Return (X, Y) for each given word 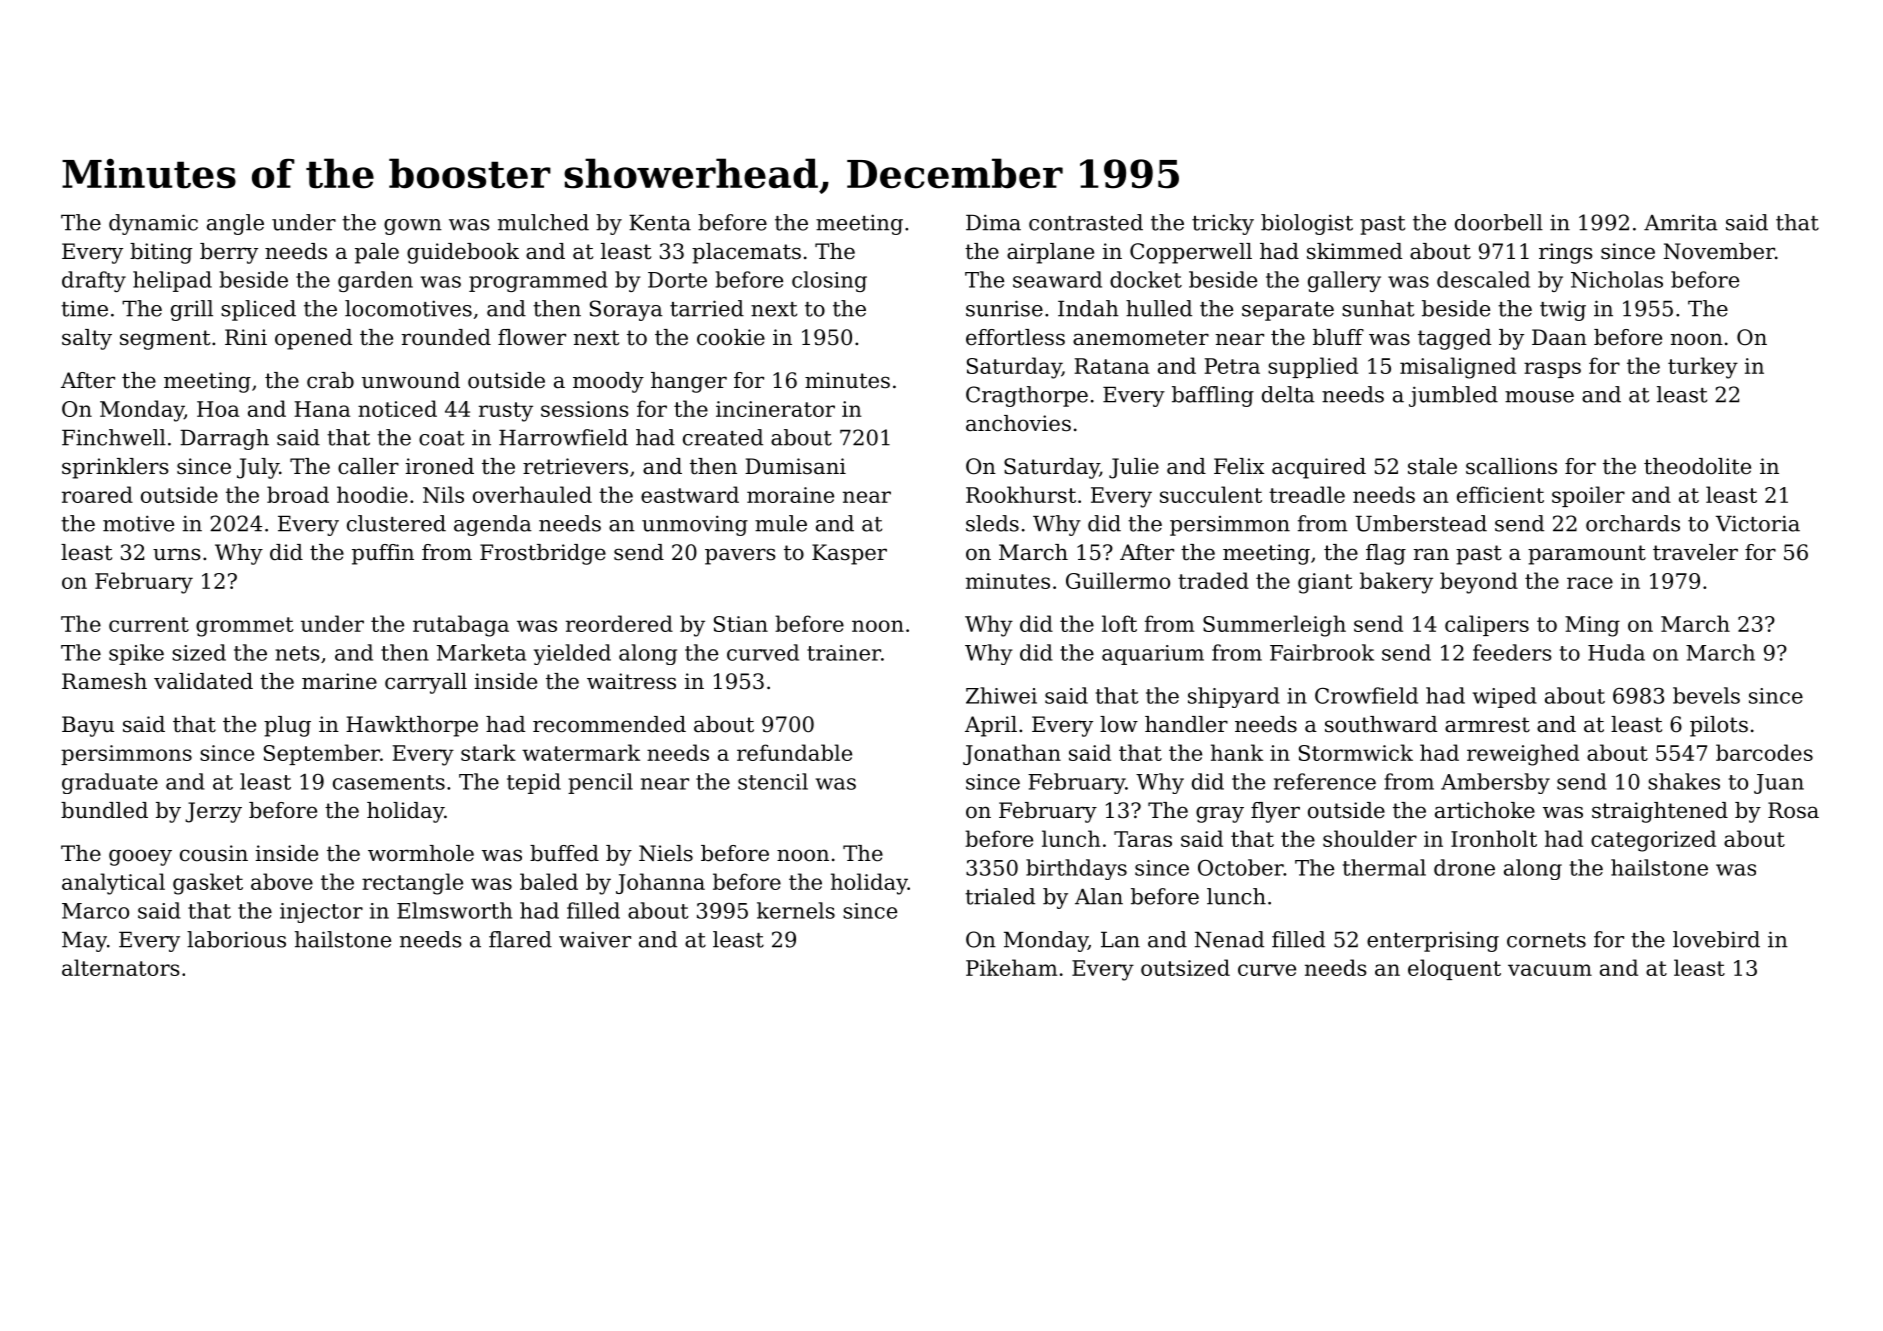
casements (389, 782)
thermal (1384, 867)
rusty (506, 412)
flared (520, 939)
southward (1381, 724)
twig (1563, 310)
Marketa (481, 652)
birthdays (1076, 869)
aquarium (1153, 655)
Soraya (626, 310)
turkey (1703, 368)
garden (375, 281)
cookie (731, 337)
